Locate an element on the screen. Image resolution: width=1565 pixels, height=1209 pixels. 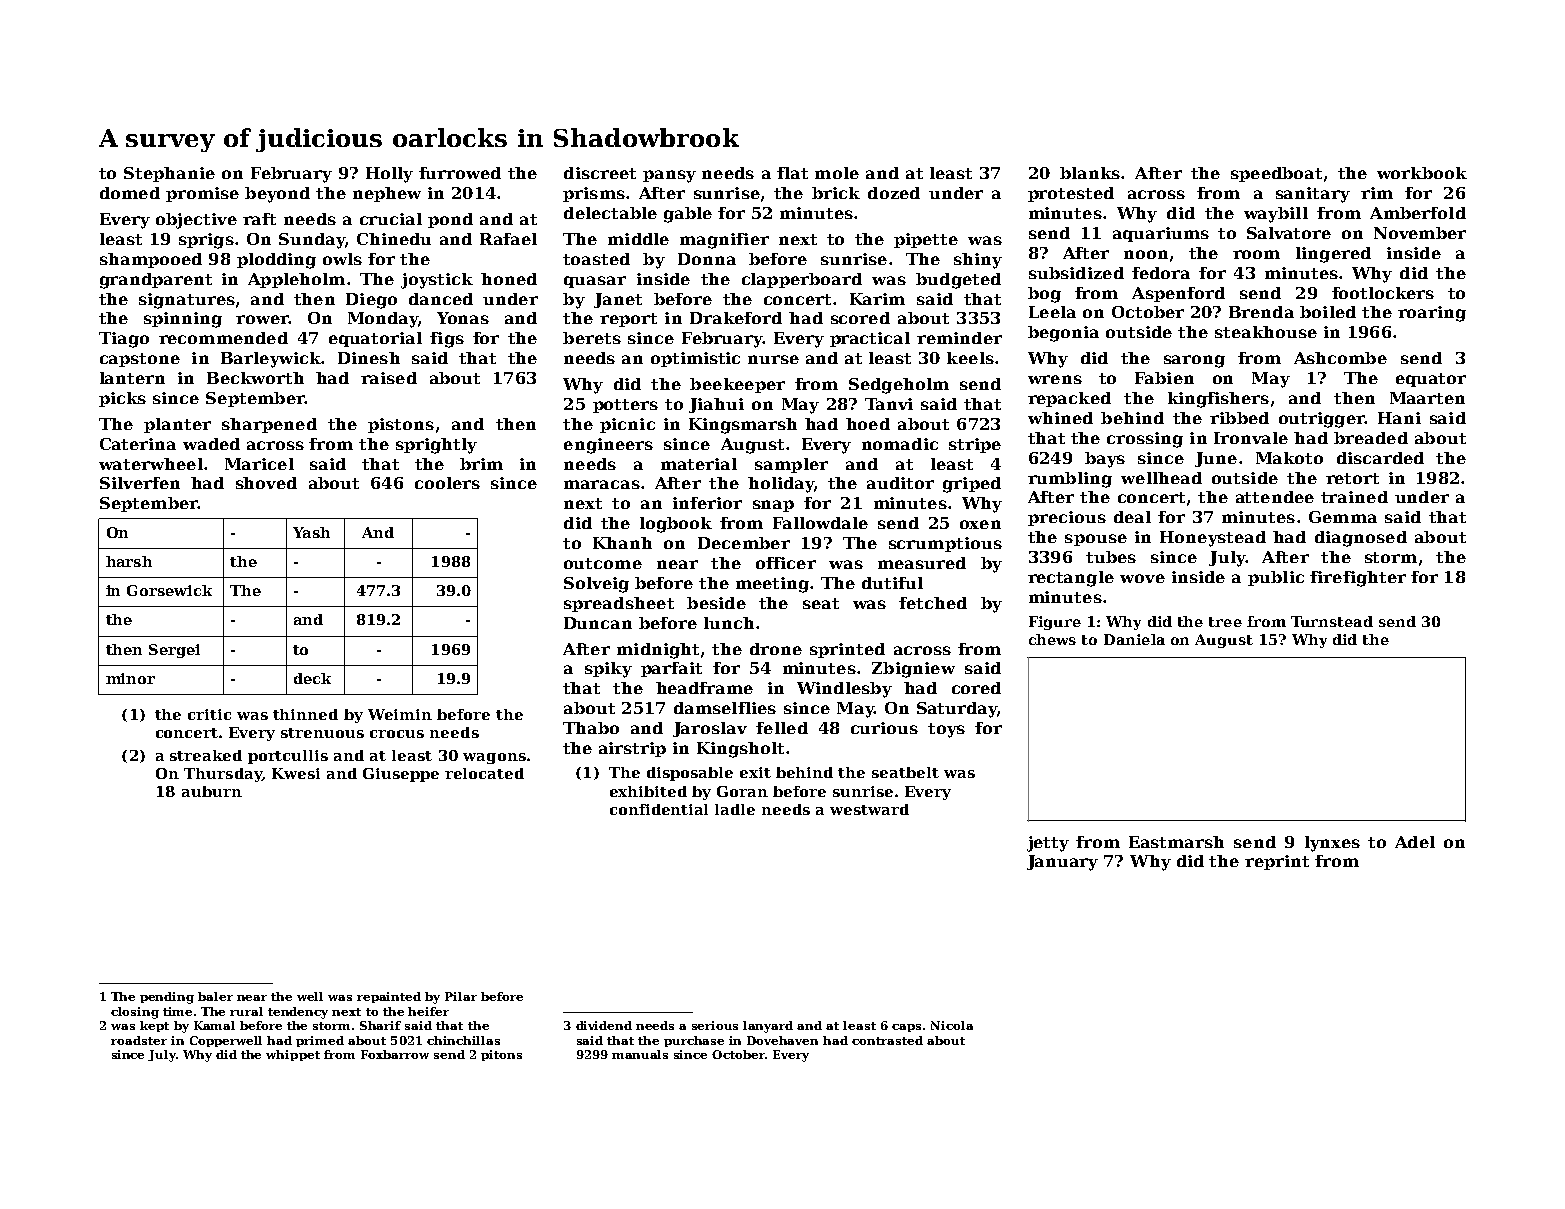
diagnosed is located at coordinates (1361, 539).
